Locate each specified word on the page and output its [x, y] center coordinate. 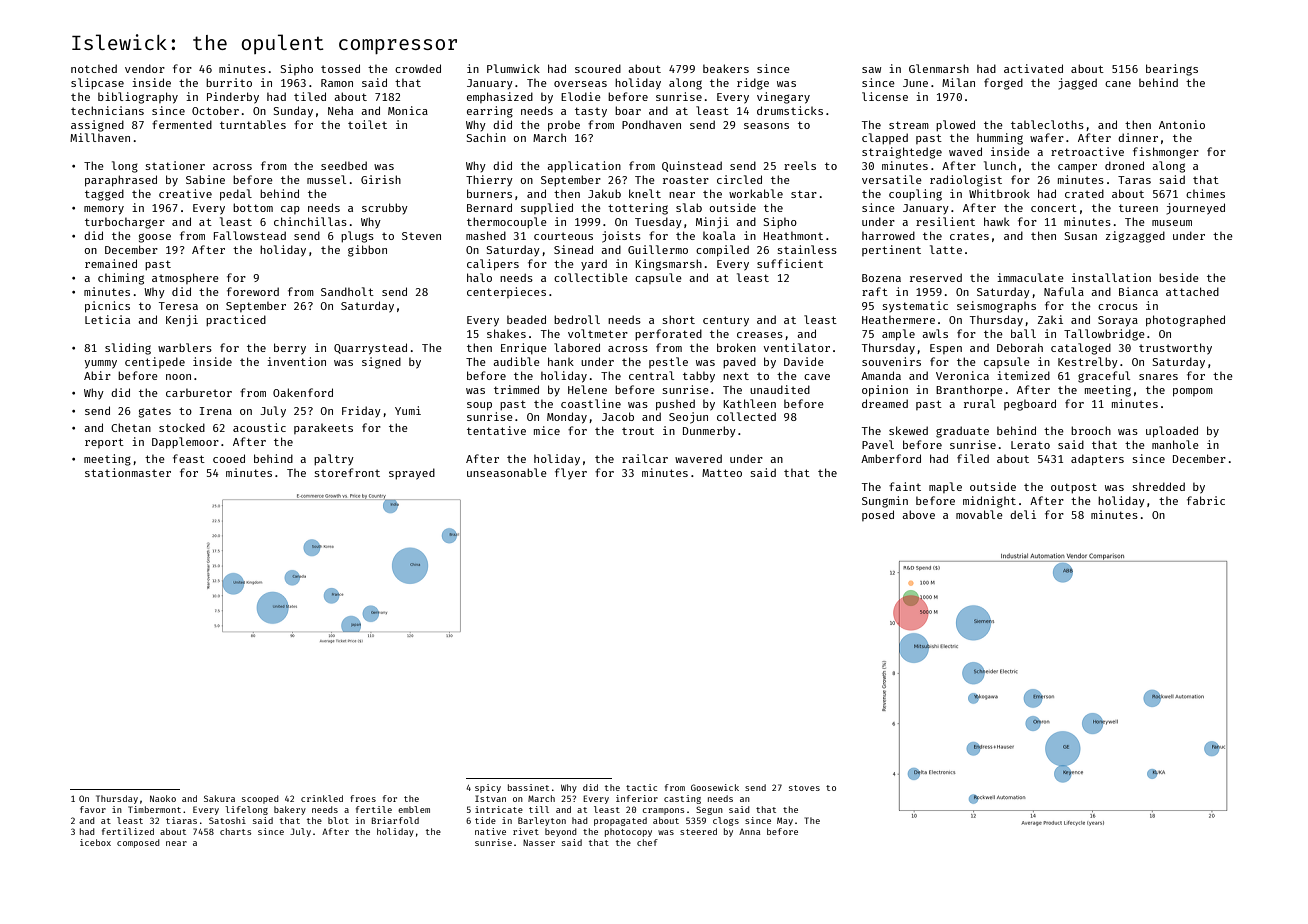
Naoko [163, 798]
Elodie [581, 96]
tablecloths [1047, 124]
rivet [526, 831]
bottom [253, 207]
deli [1023, 514]
